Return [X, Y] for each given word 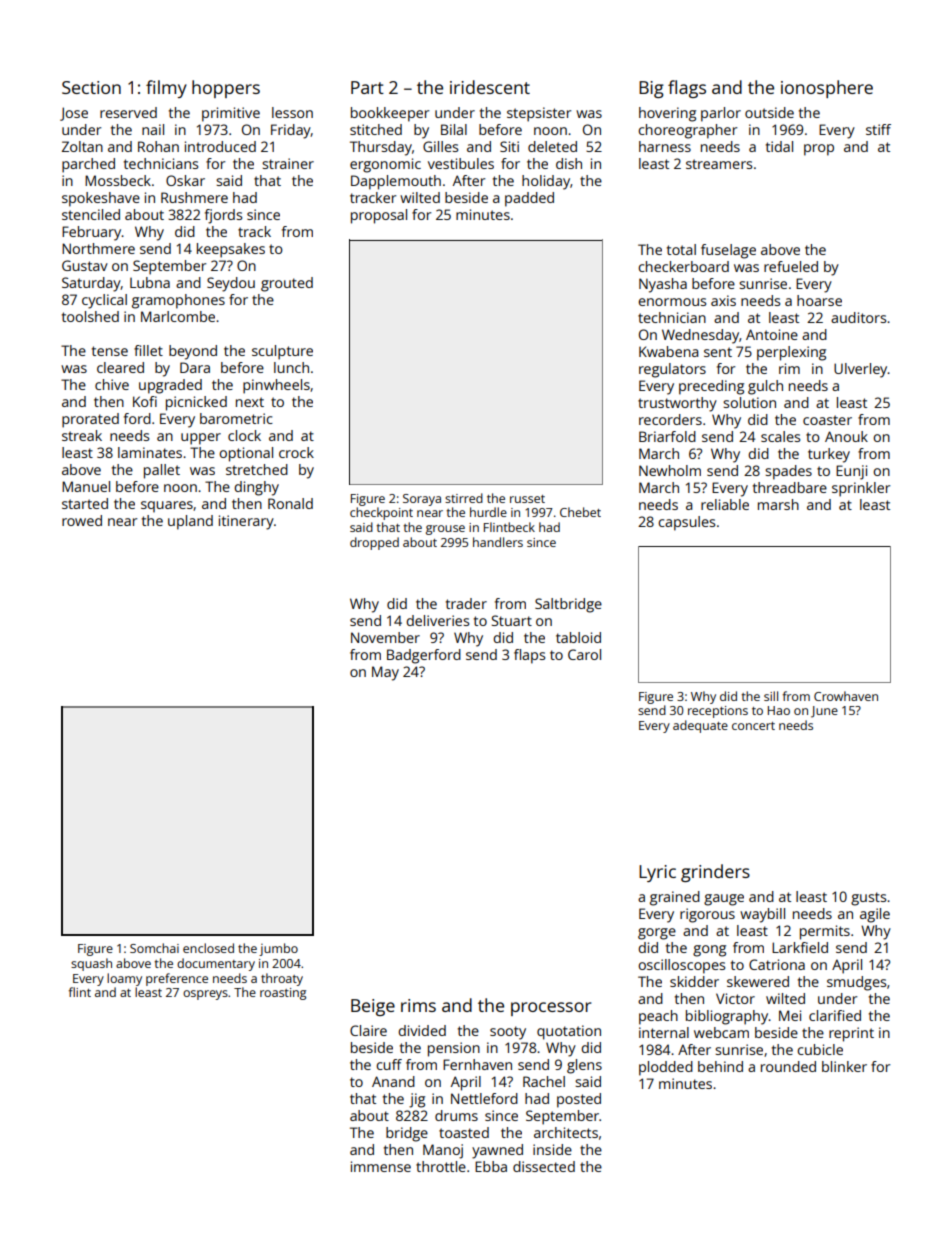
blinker [844, 1066]
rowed [82, 520]
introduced [220, 146]
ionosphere [827, 89]
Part [367, 87]
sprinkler [861, 489]
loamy [124, 979]
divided [422, 1030]
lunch [291, 367]
